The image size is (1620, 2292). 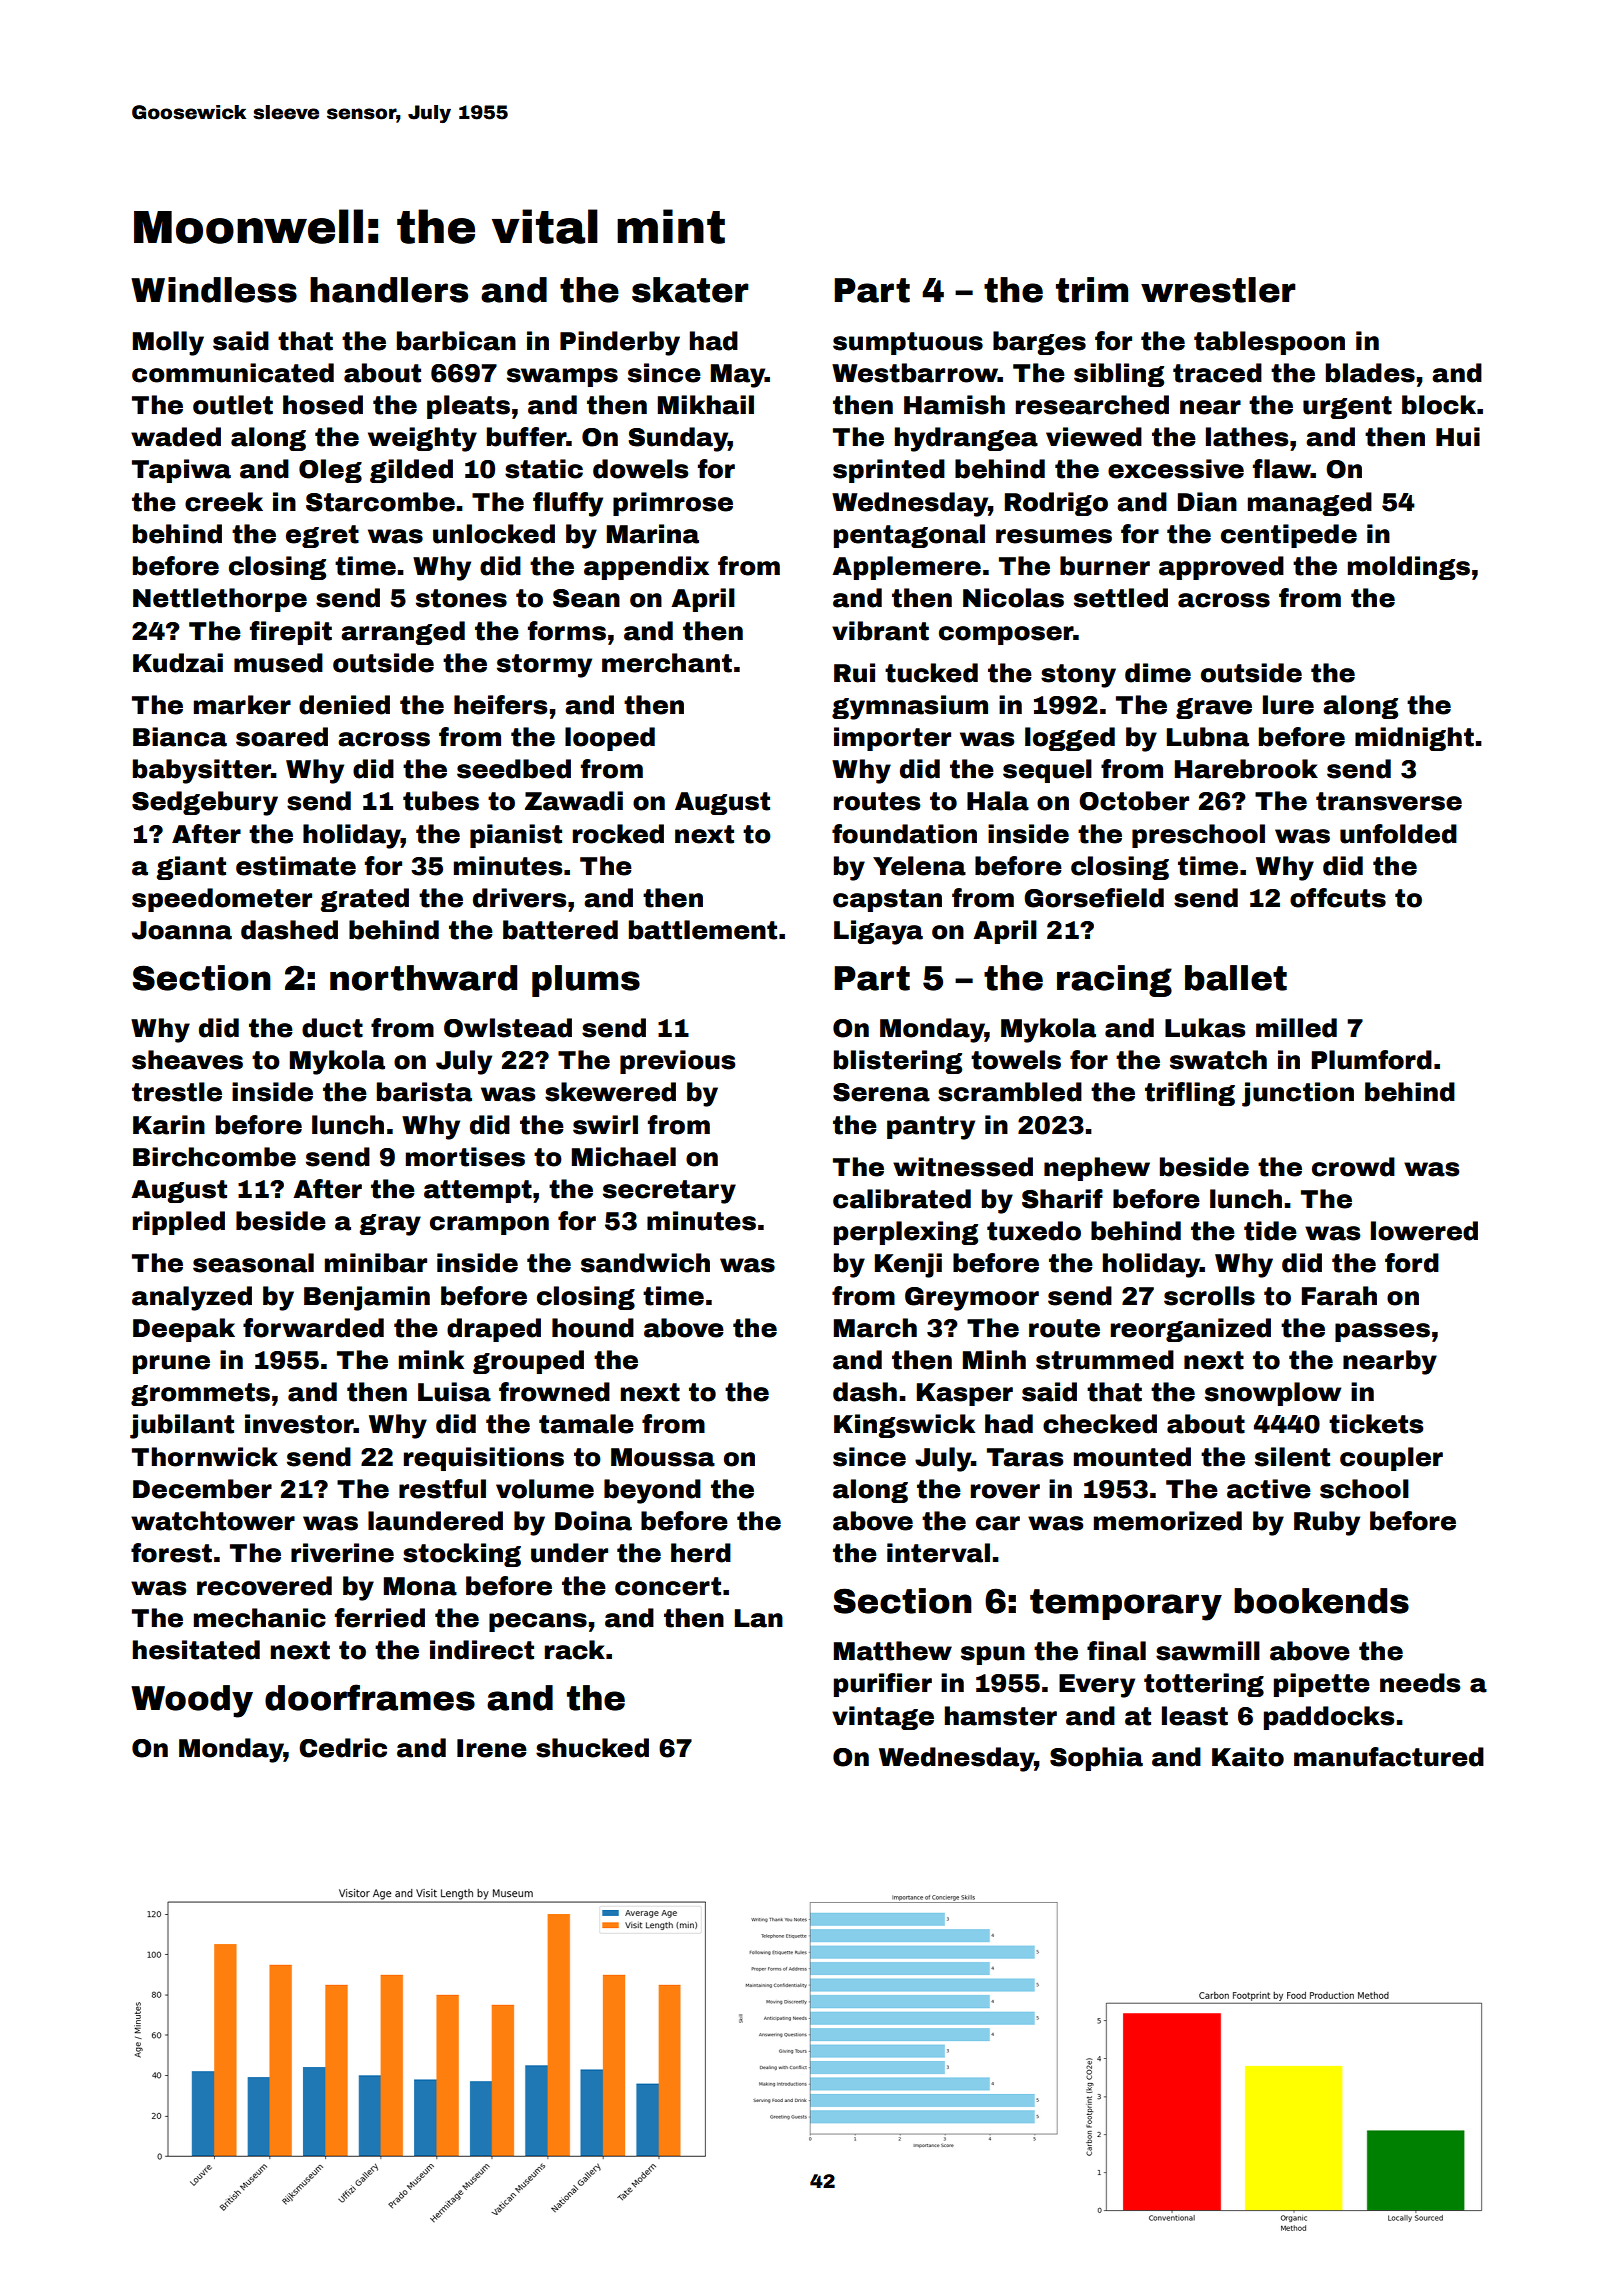 What do you see at coordinates (187, 1060) in the page?
I see `sheaves` at bounding box center [187, 1060].
